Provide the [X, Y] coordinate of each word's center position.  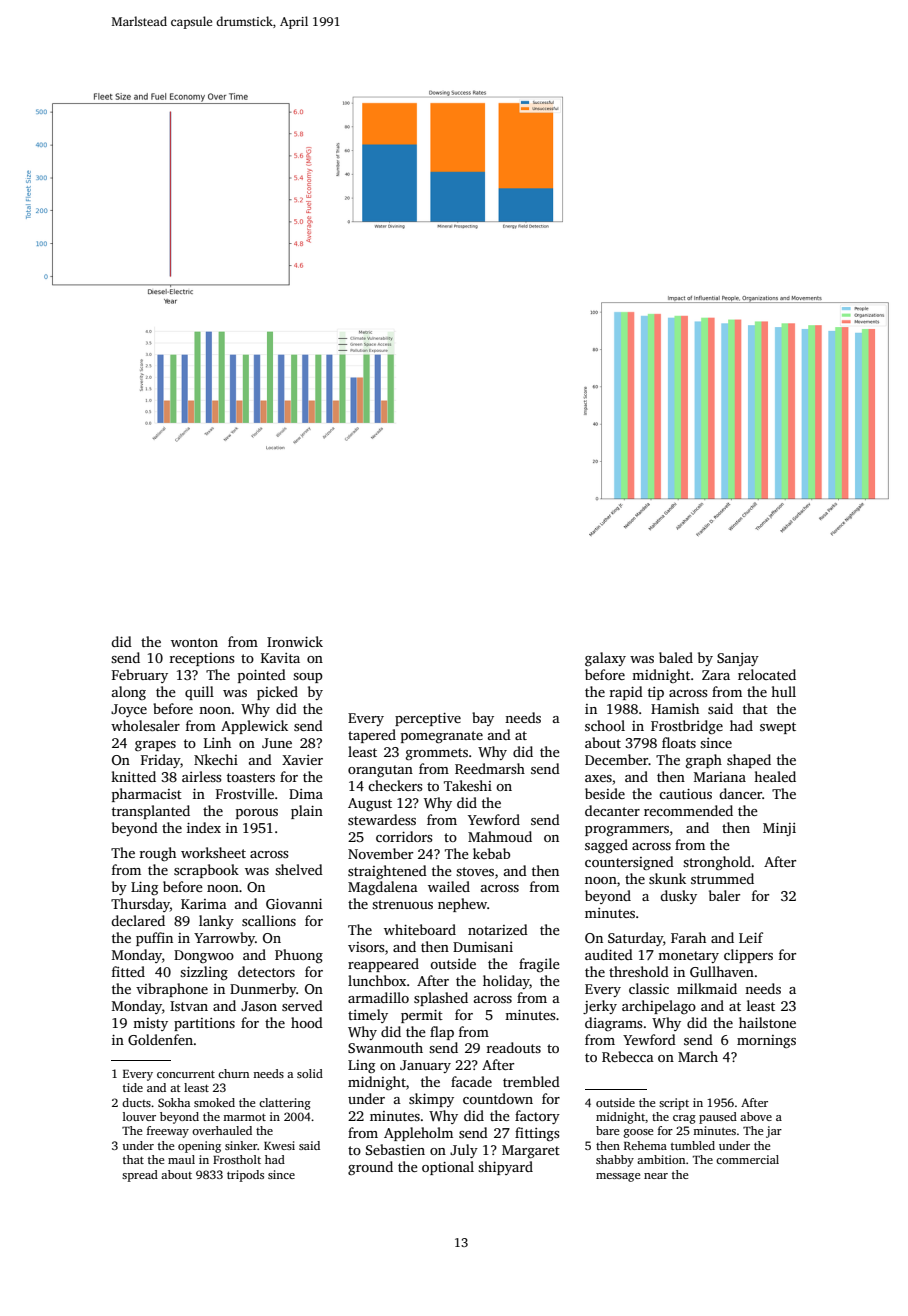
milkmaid [707, 988]
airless [201, 776]
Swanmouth [385, 1047]
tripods [245, 1176]
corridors [404, 836]
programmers [627, 831]
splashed [441, 999]
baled [676, 657]
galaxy [605, 659]
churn [233, 1073]
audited [609, 954]
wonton [194, 642]
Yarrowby [224, 939]
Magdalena [383, 888]
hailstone [767, 1022]
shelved [299, 869]
